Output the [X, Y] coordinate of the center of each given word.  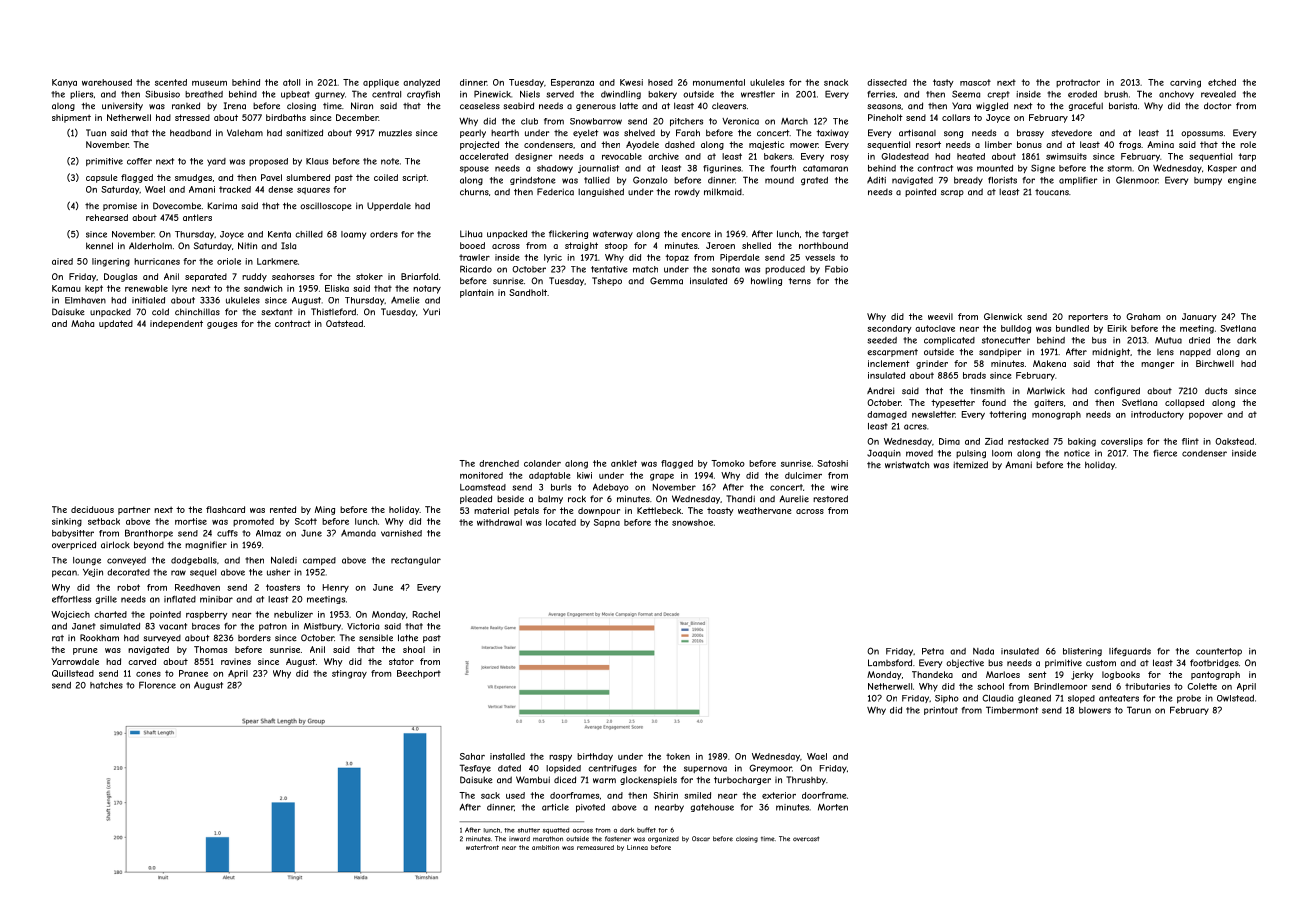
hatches [106, 685]
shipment [71, 118]
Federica [555, 192]
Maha [82, 323]
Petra [933, 651]
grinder [932, 364]
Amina [1160, 144]
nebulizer [293, 614]
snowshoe [692, 522]
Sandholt [528, 292]
